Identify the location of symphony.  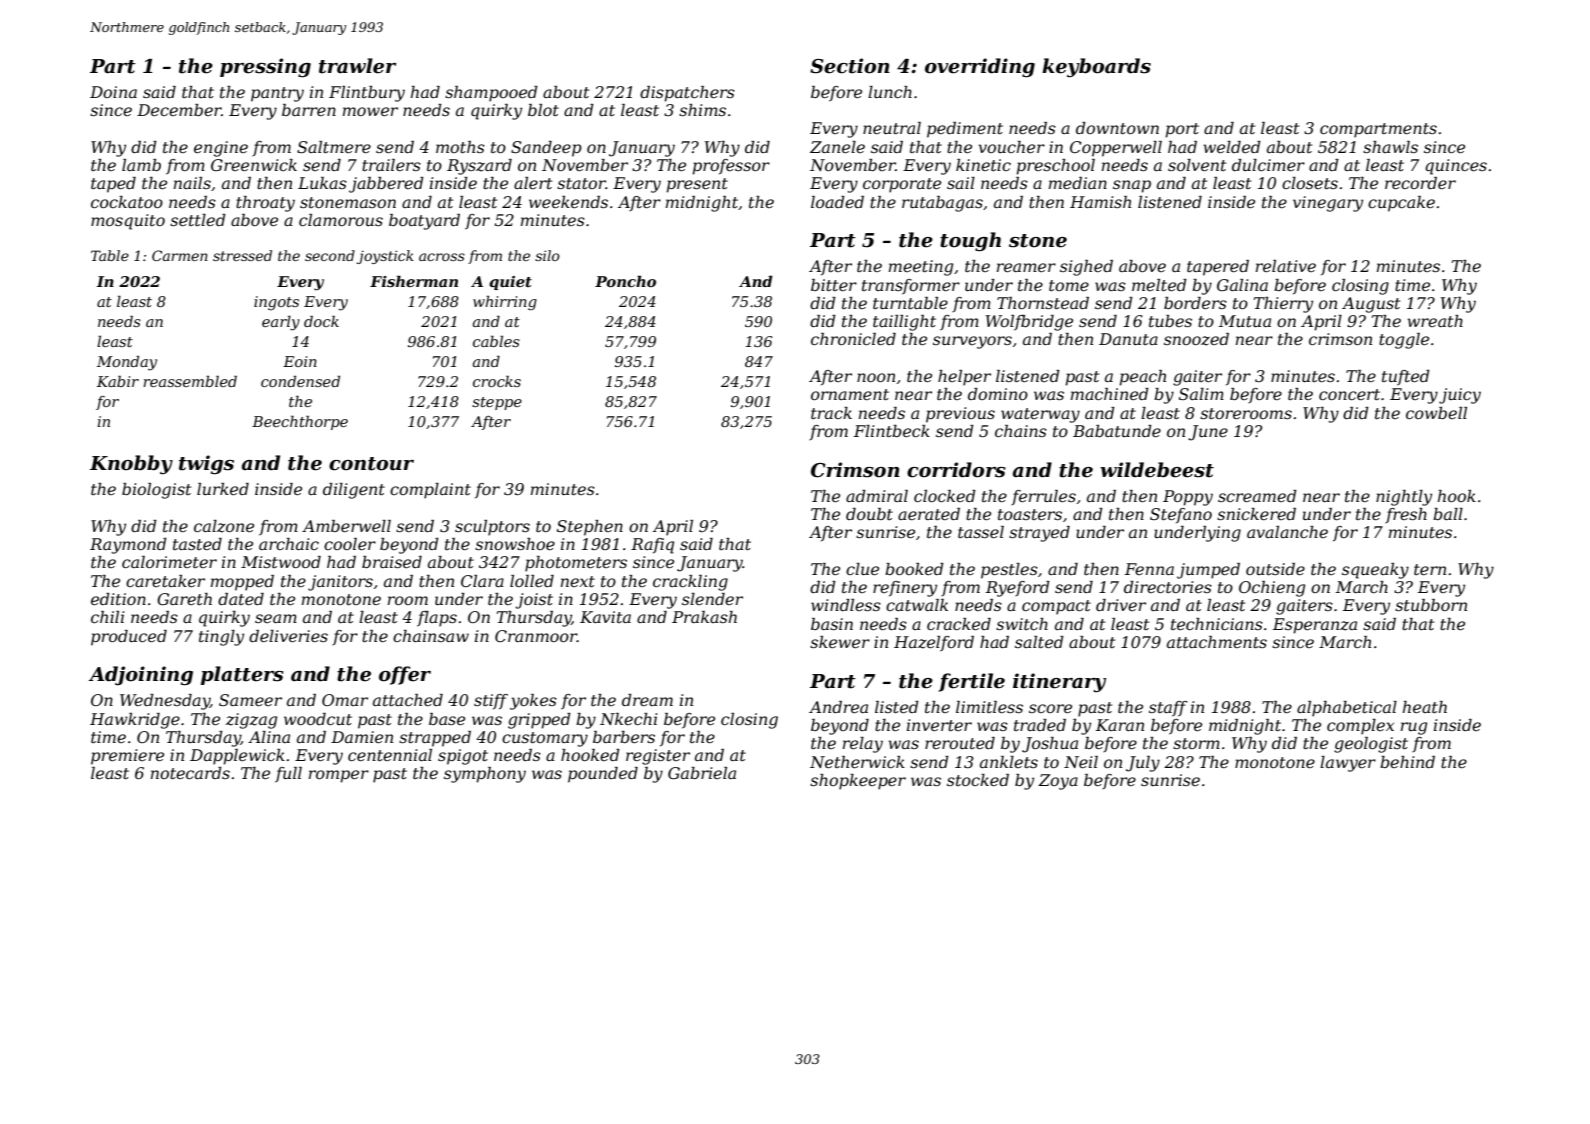
(485, 775).
